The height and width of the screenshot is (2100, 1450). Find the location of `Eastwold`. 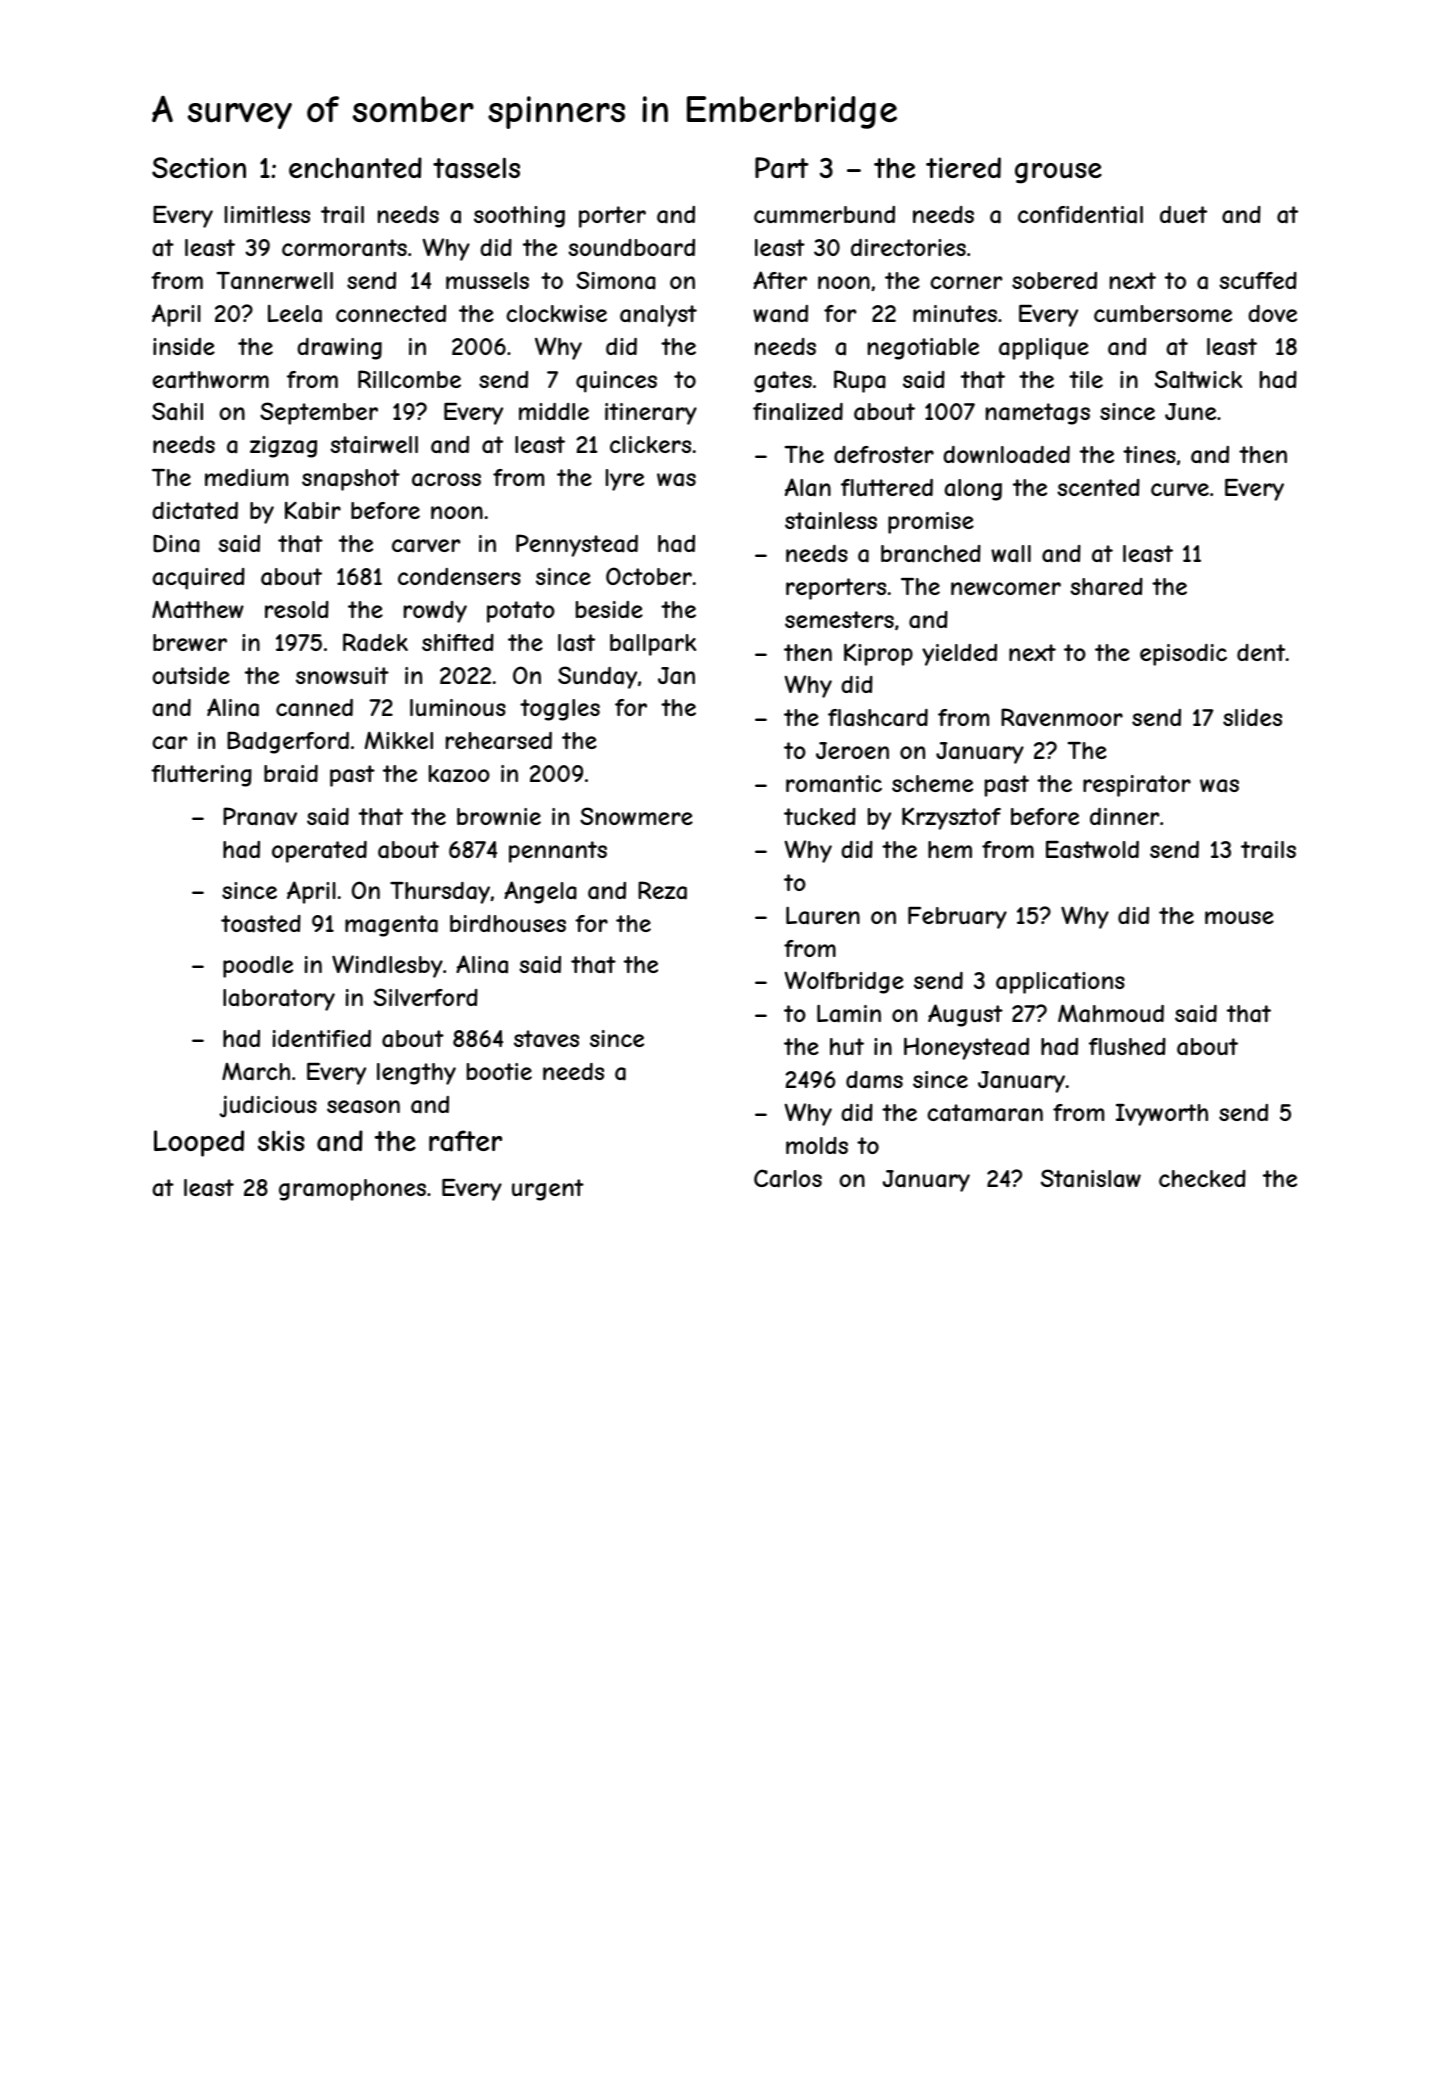

Eastwold is located at coordinates (1092, 850).
